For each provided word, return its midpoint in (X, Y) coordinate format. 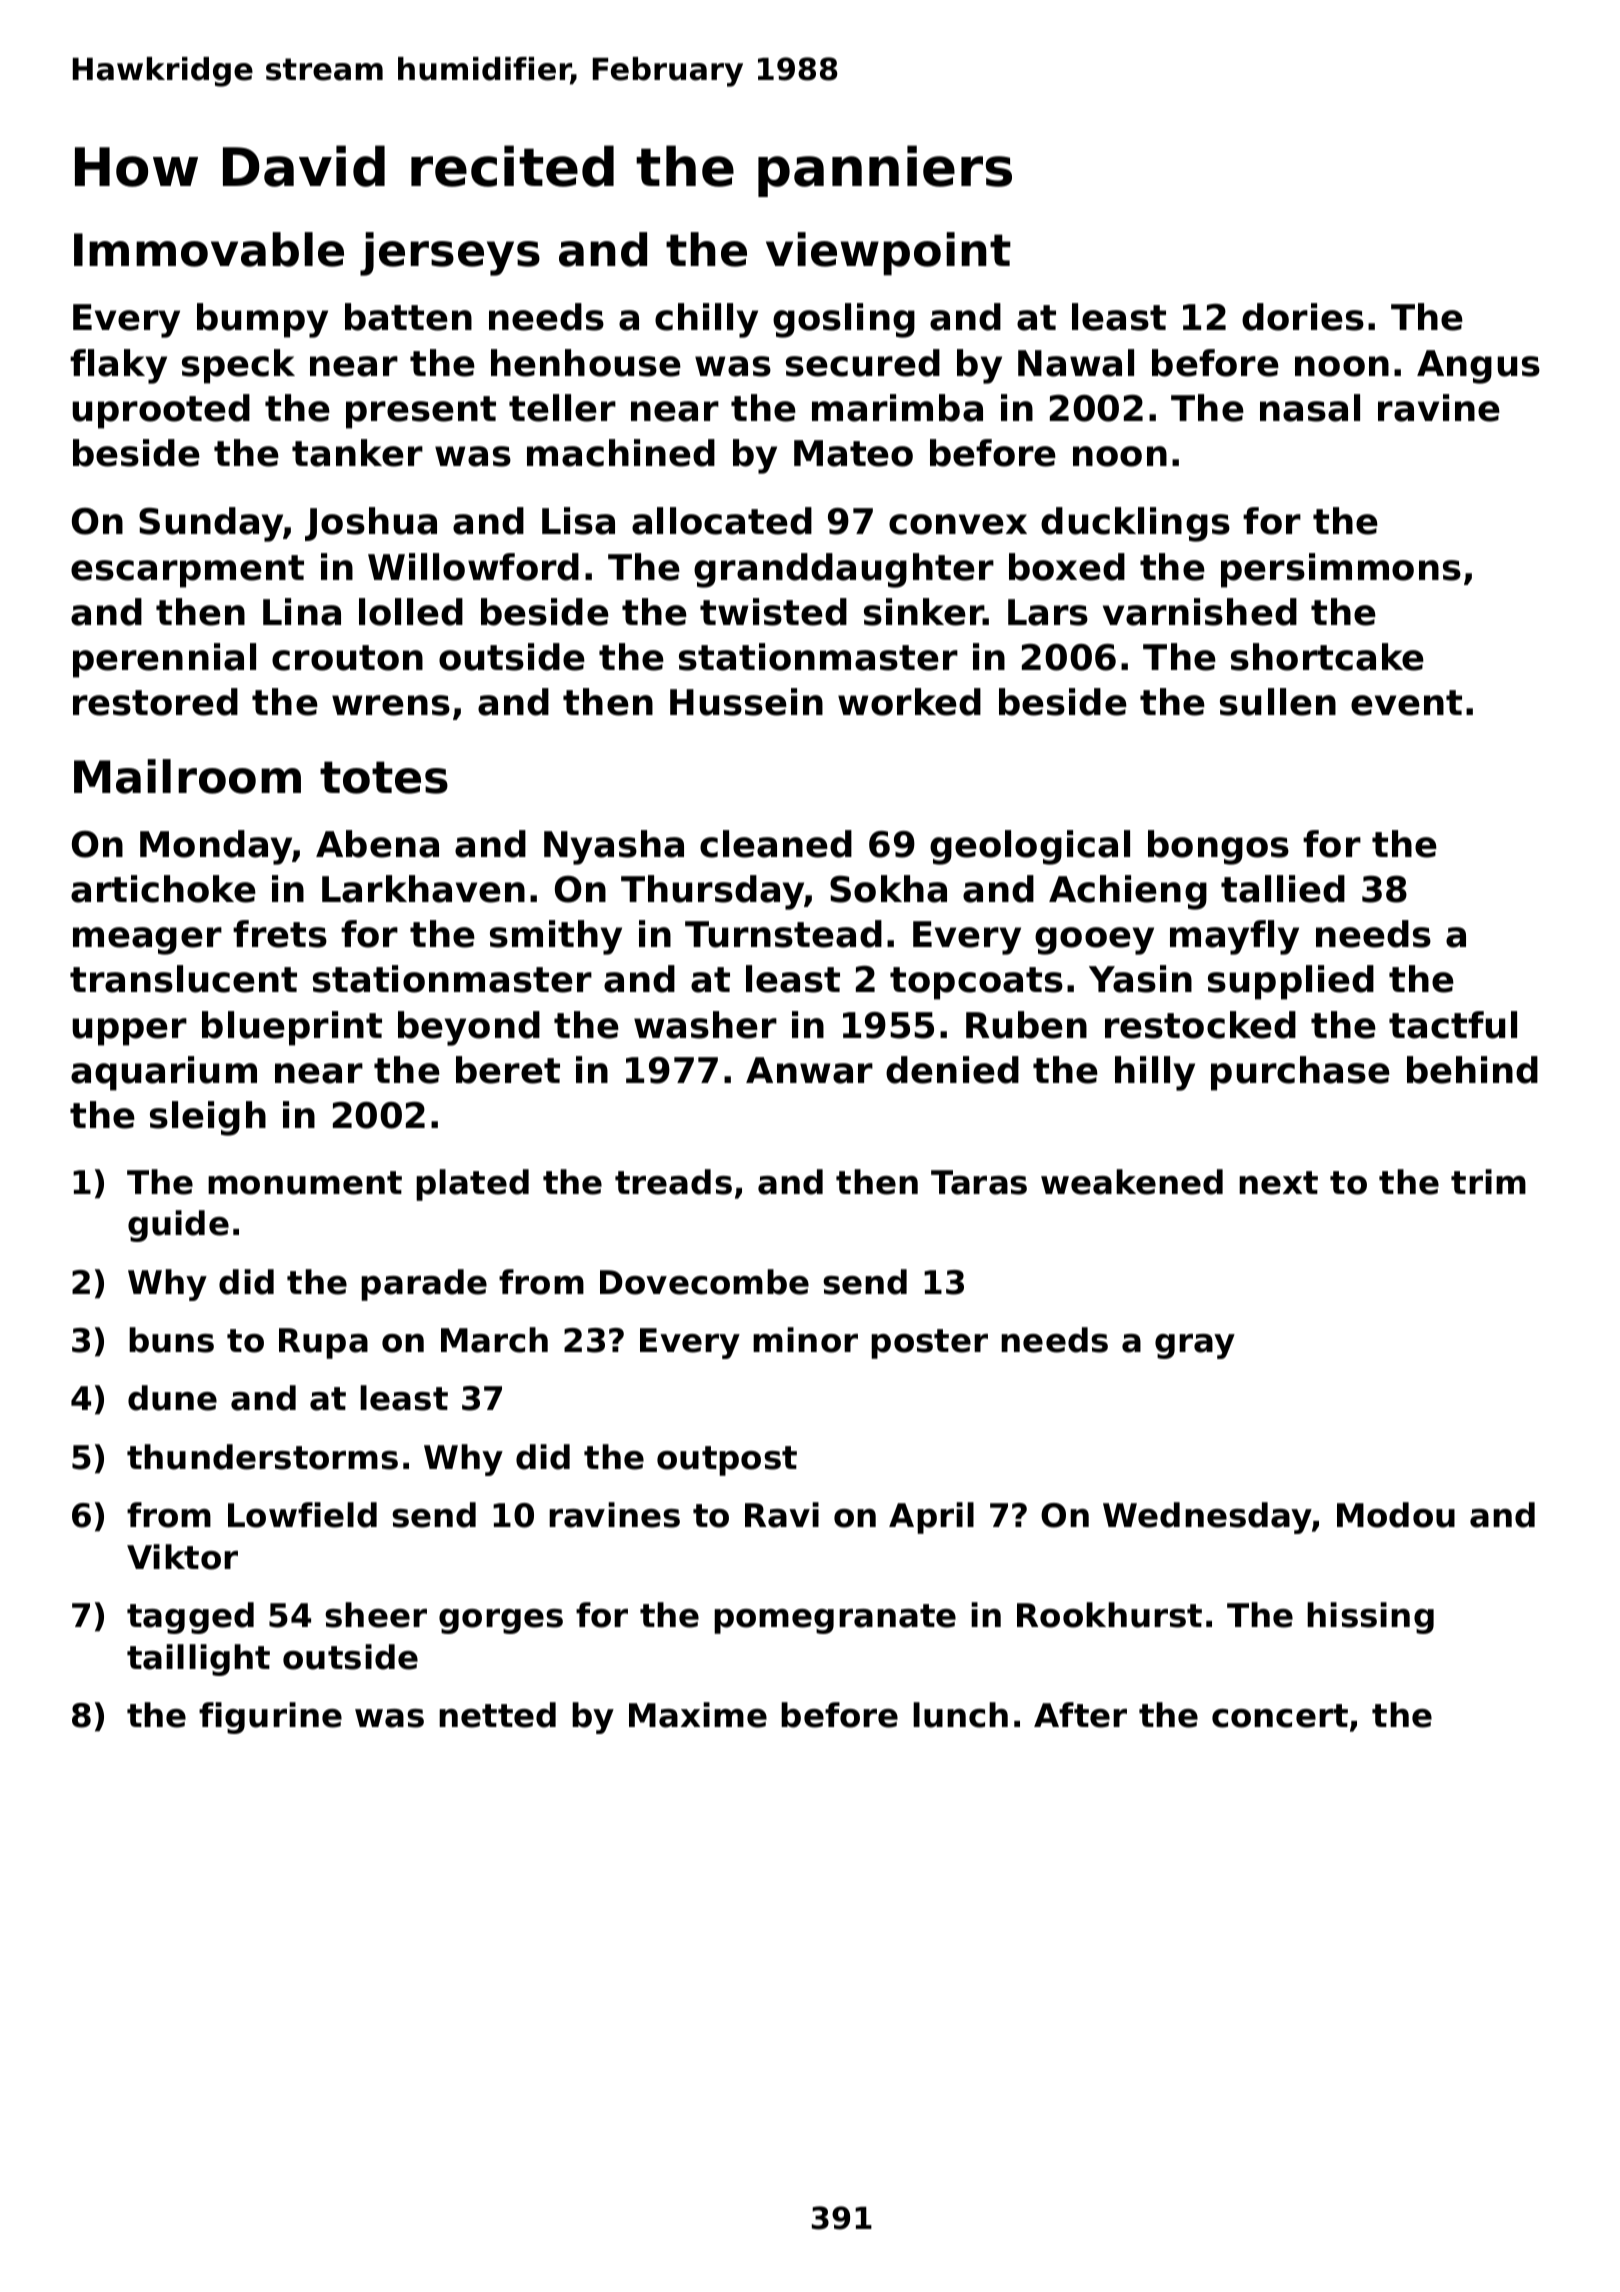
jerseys (450, 254)
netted (497, 1715)
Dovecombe (704, 1282)
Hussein (746, 702)
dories (1303, 317)
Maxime (698, 1715)
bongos (1218, 847)
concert (1280, 1716)
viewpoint (888, 254)
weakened (1132, 1182)
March (494, 1340)
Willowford (473, 567)
